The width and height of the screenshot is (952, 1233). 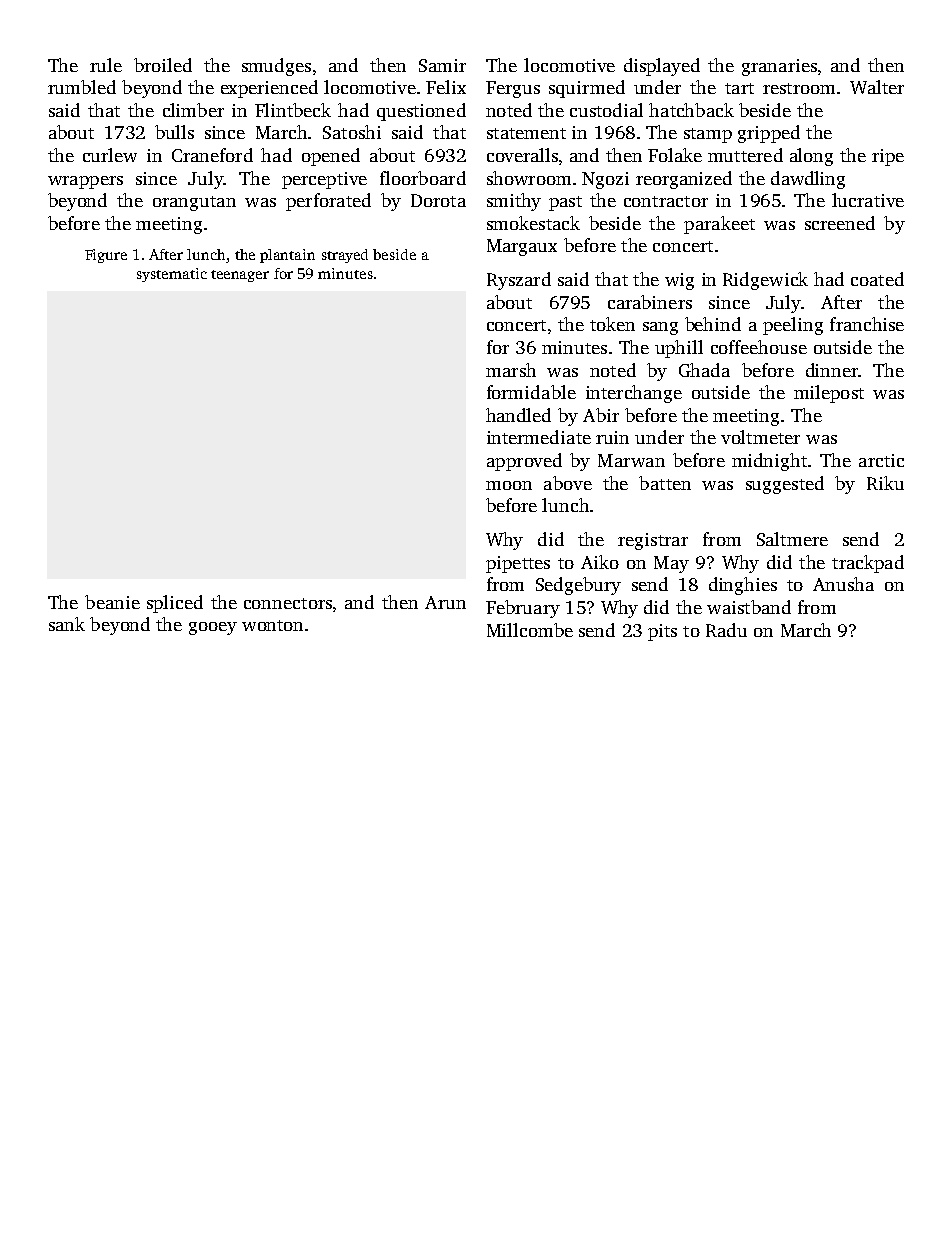 What do you see at coordinates (518, 415) in the screenshot?
I see `handled` at bounding box center [518, 415].
